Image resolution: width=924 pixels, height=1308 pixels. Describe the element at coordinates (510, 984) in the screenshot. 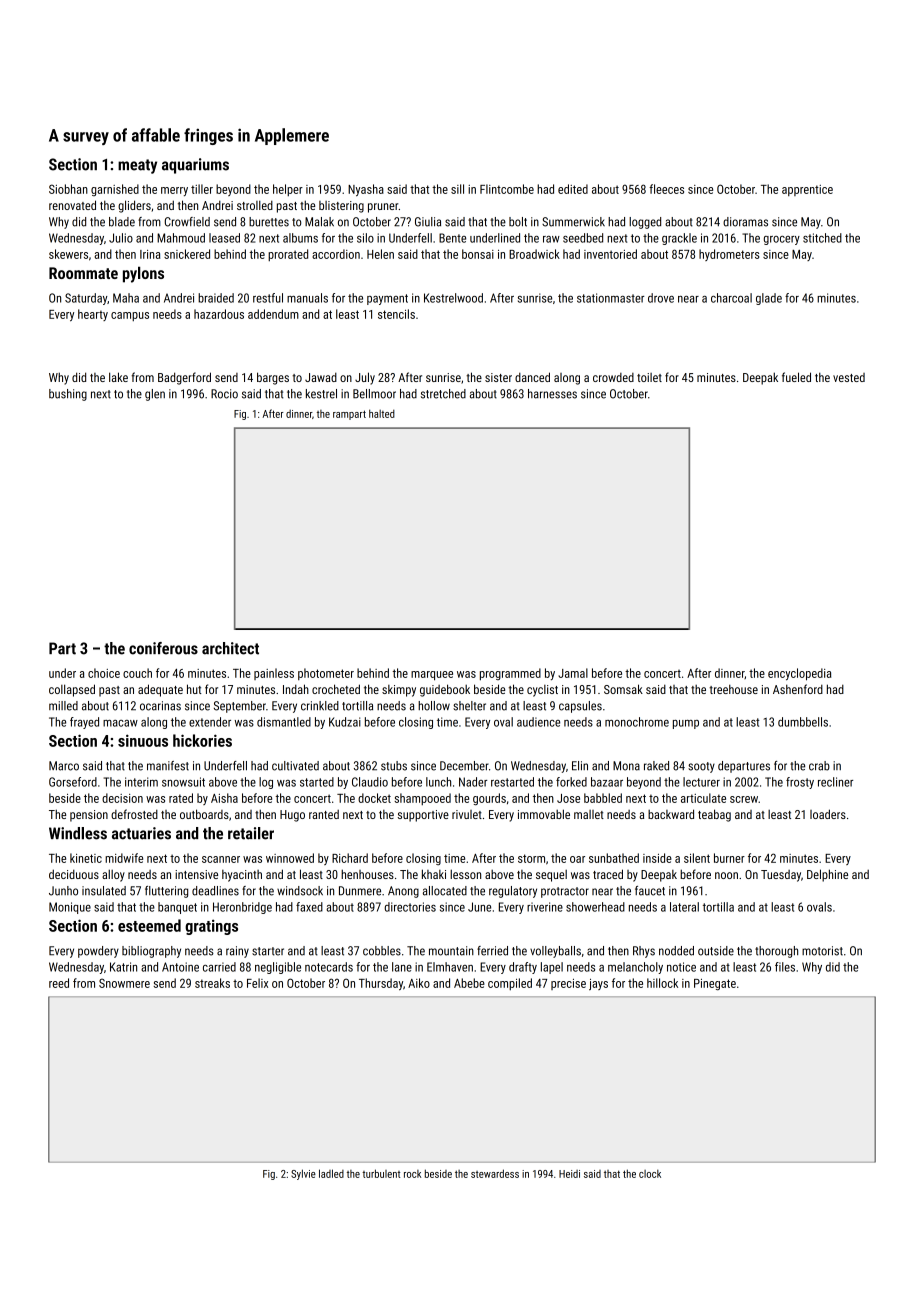

I see `compiled` at that location.
